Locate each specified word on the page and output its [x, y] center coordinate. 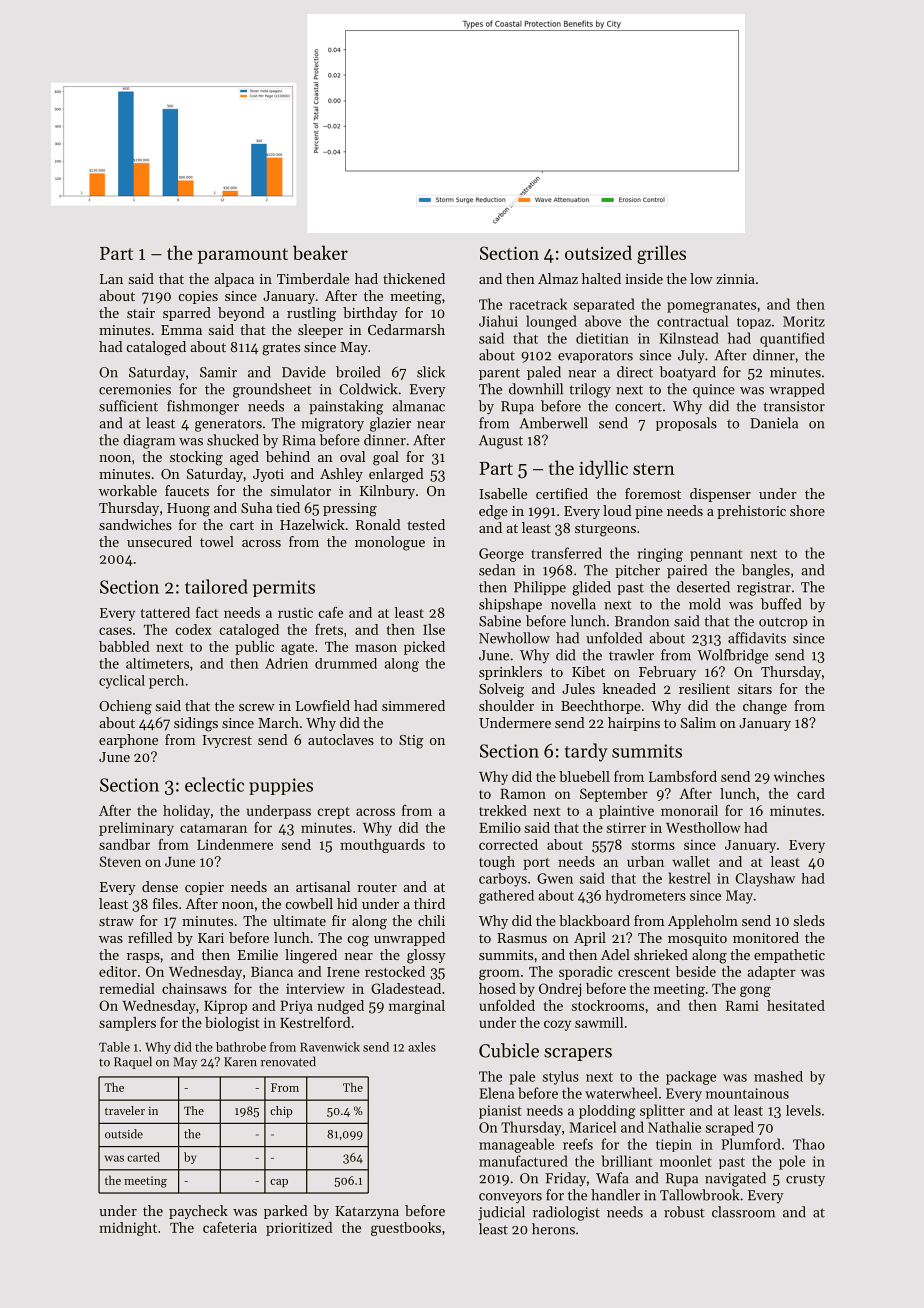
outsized [598, 252]
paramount [243, 256]
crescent [644, 972]
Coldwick [368, 389]
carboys [503, 880]
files [165, 903]
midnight [128, 1229]
